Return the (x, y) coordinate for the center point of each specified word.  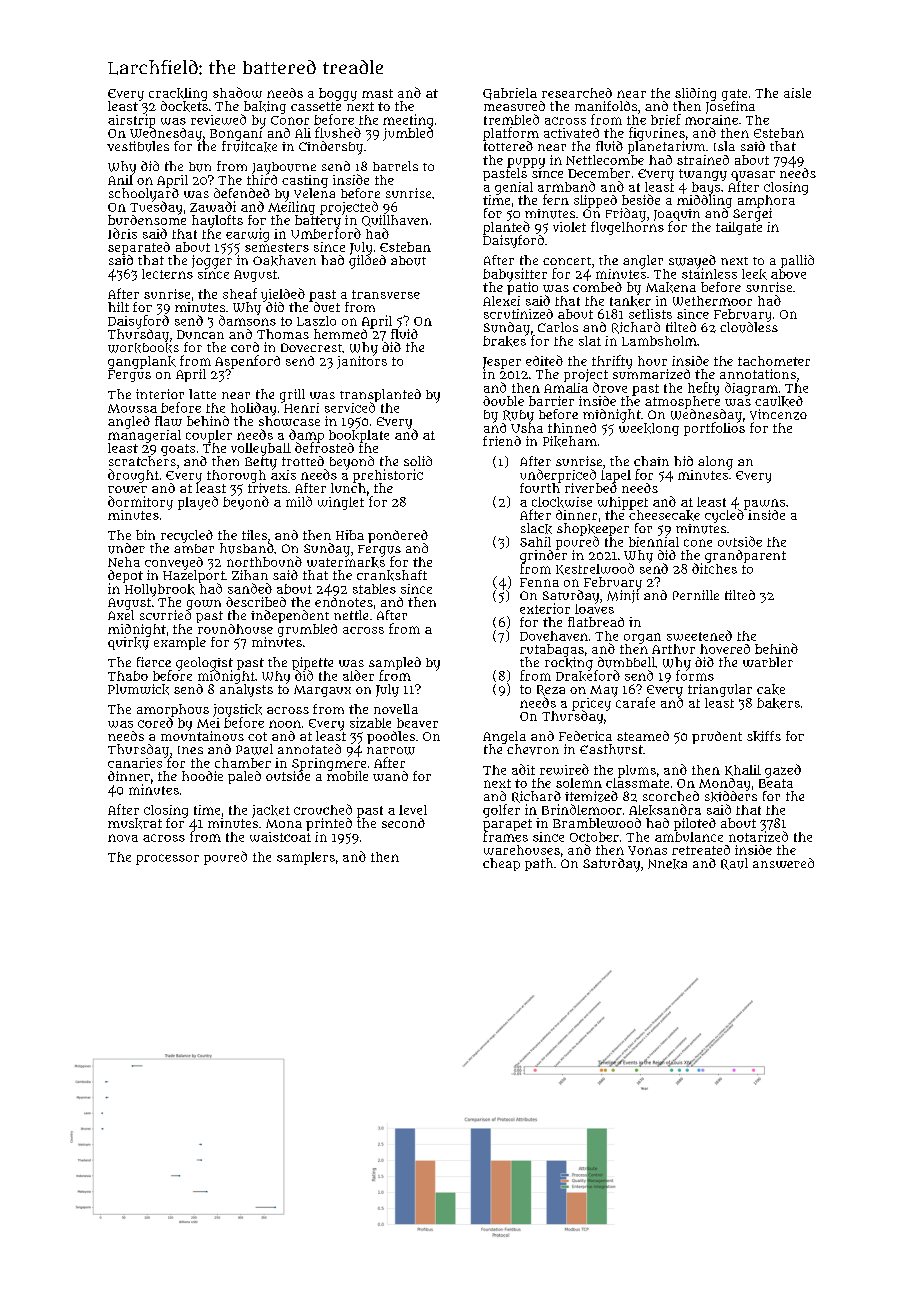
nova (123, 838)
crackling (178, 94)
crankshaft (392, 575)
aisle (797, 93)
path (539, 864)
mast (377, 93)
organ (642, 638)
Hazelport (194, 576)
